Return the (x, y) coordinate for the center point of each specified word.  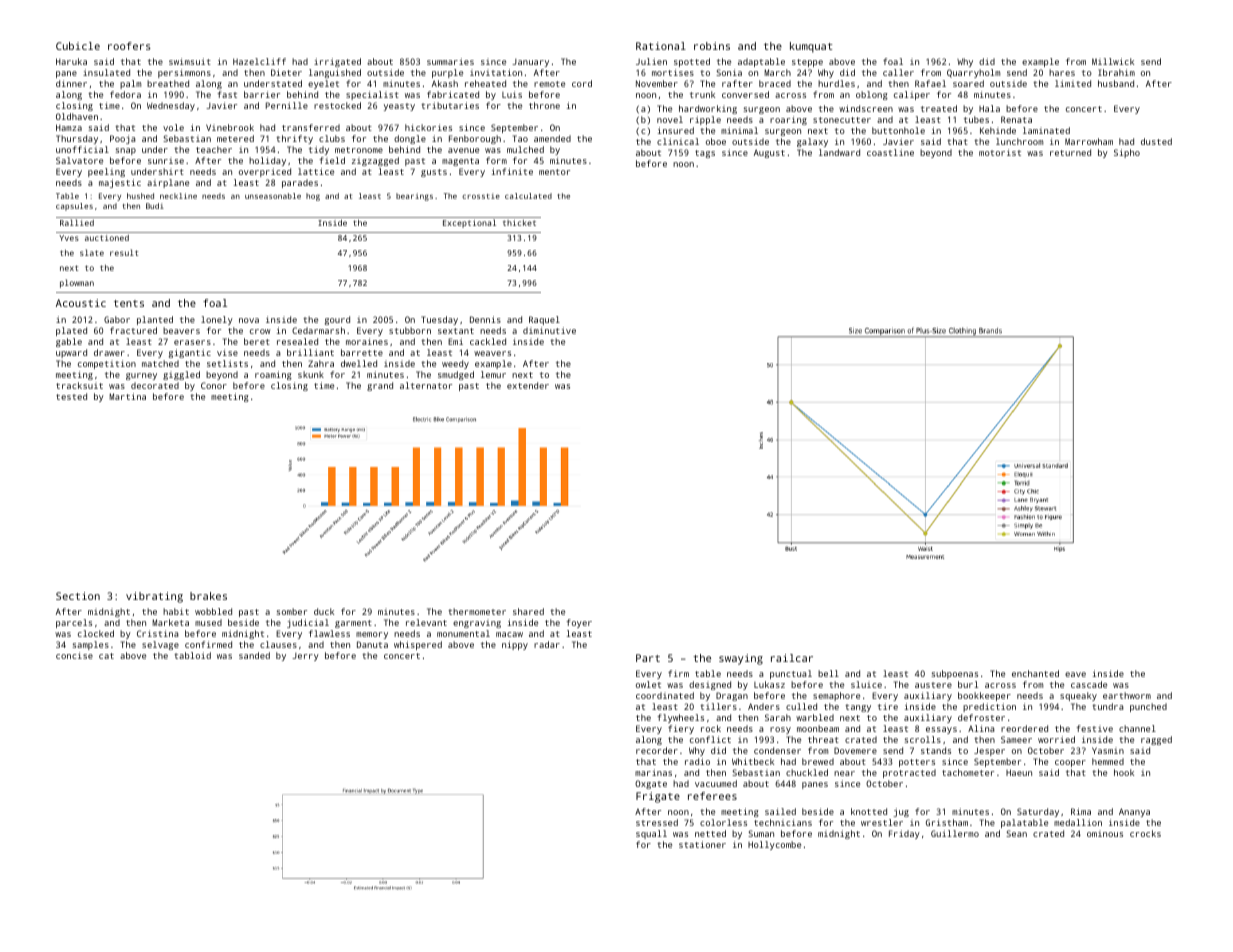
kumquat (811, 47)
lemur (493, 374)
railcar (792, 658)
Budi (155, 206)
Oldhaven (77, 116)
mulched (525, 149)
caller (898, 72)
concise (74, 655)
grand (380, 386)
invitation (496, 72)
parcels (74, 623)
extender (528, 385)
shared (528, 611)
